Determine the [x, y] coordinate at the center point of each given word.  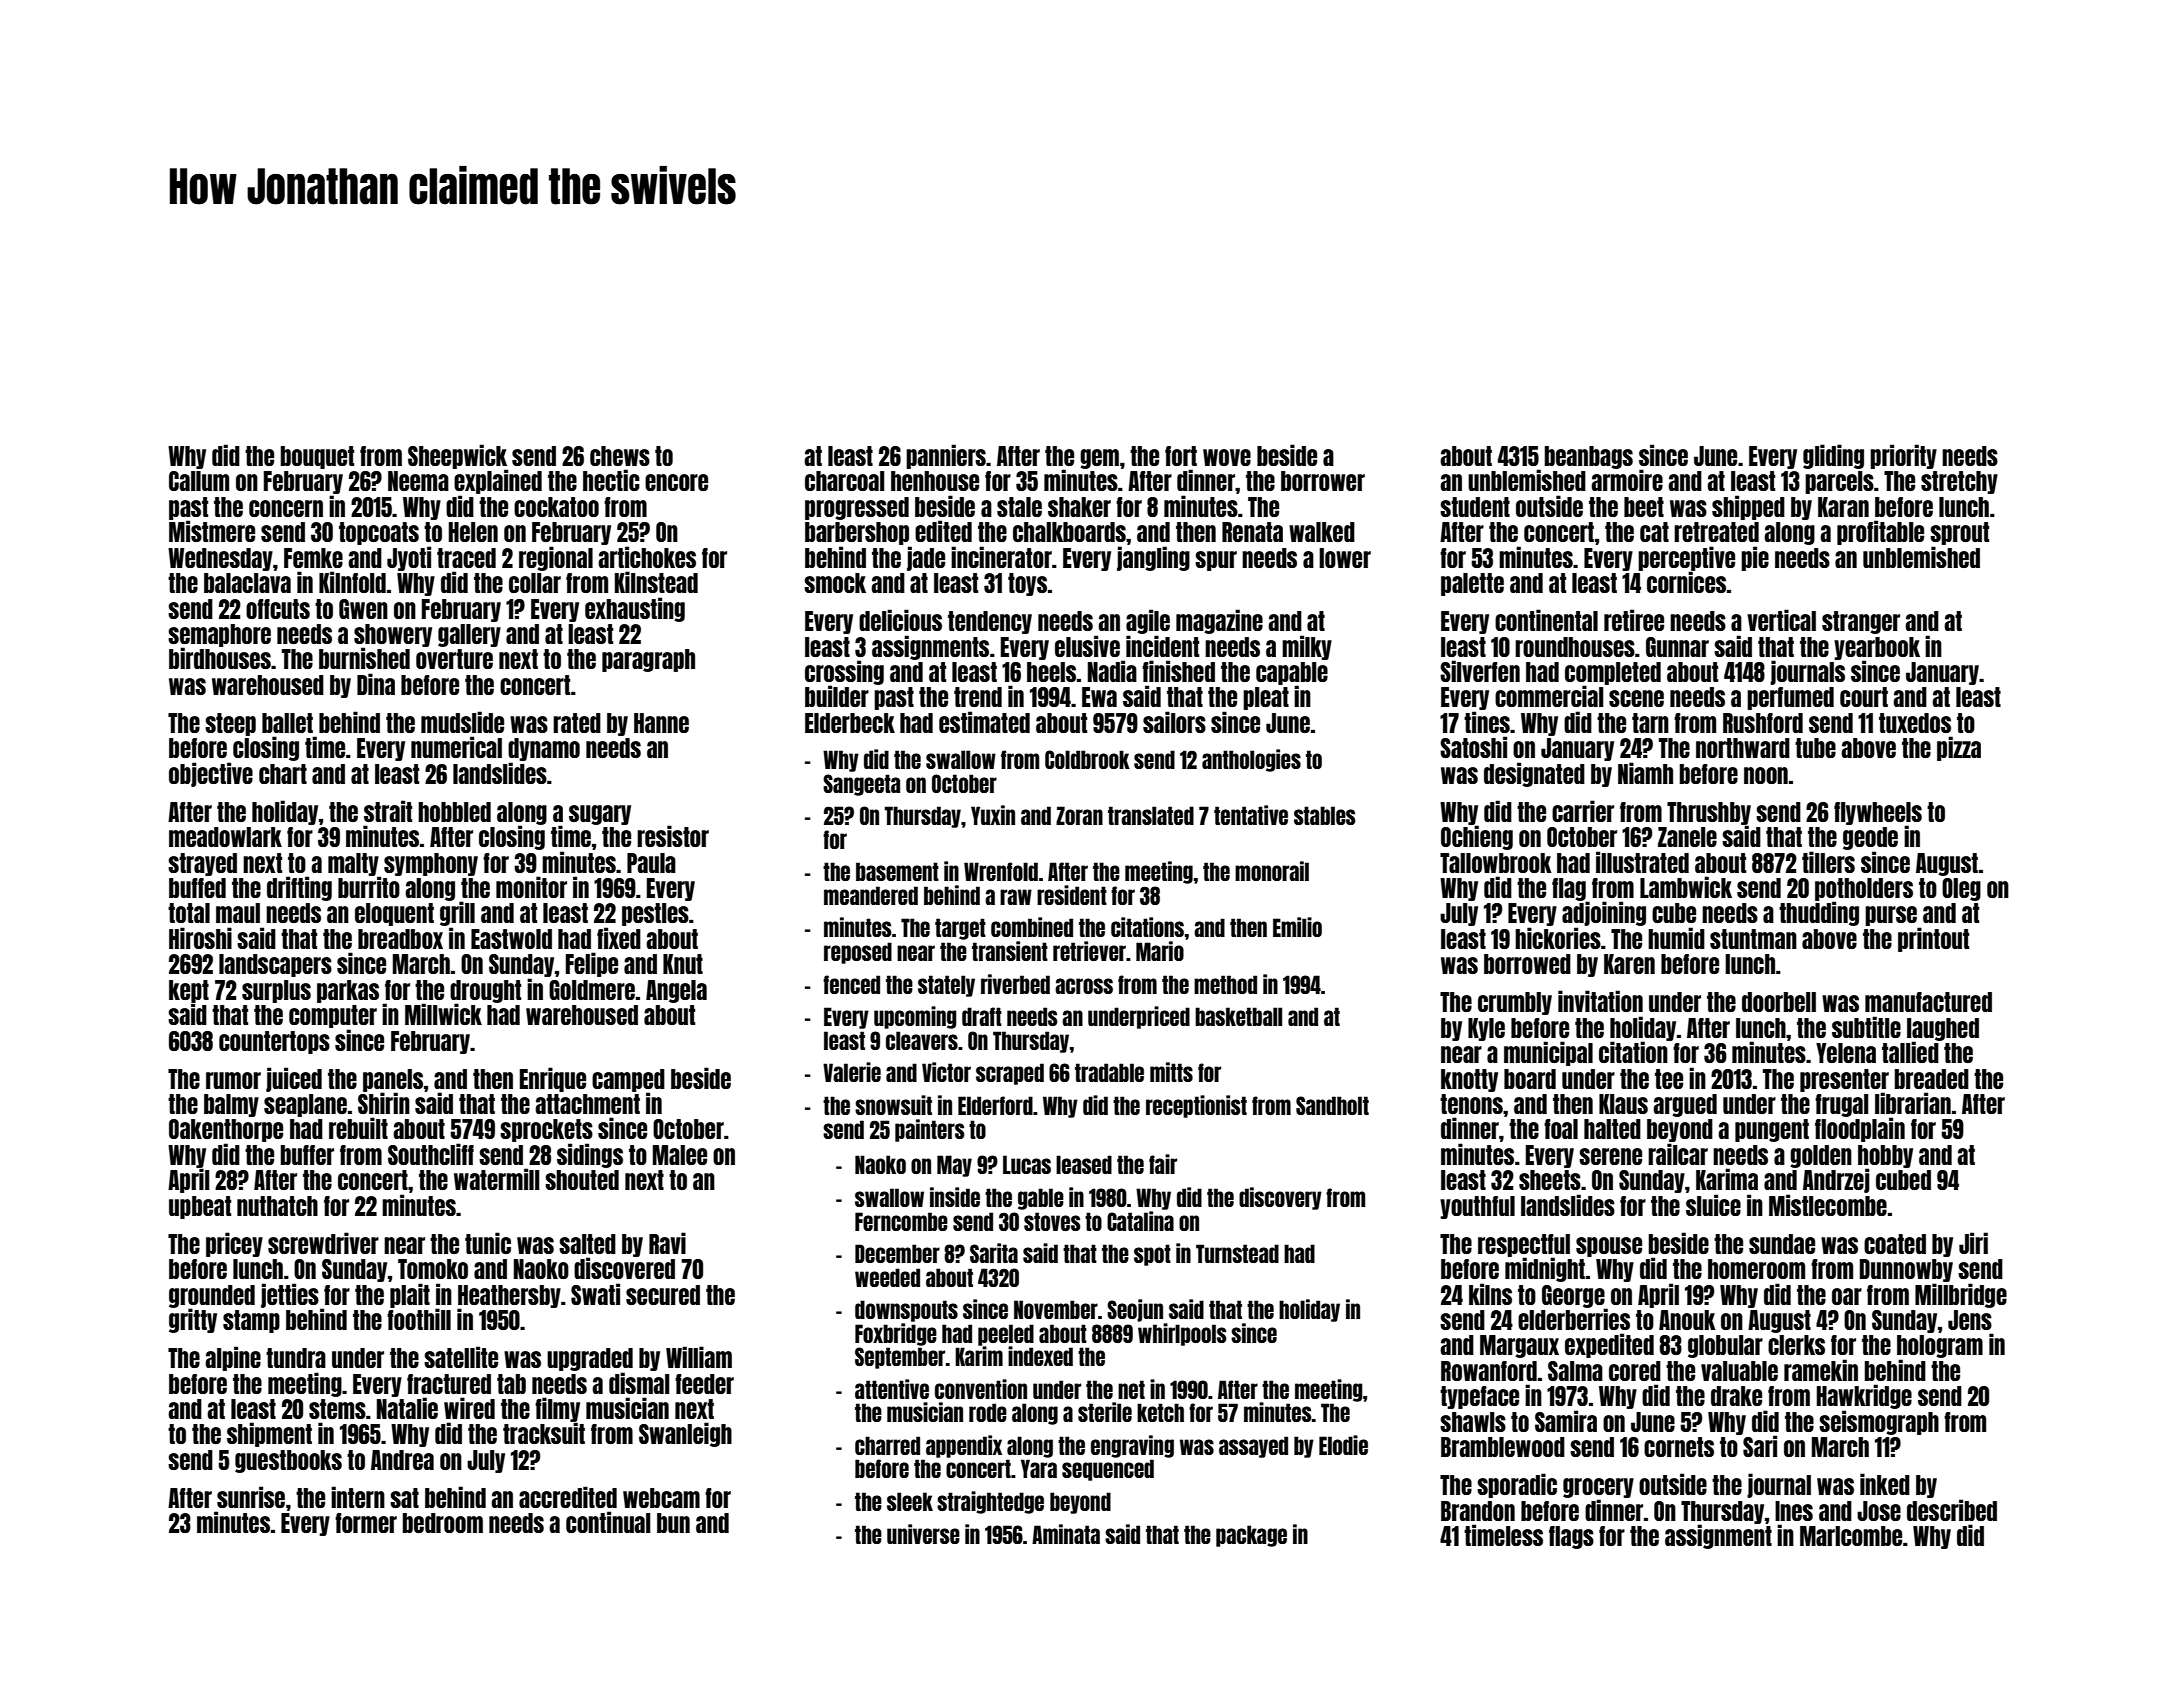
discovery [1280, 1198]
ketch [1160, 1412]
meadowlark [225, 837]
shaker [1079, 507]
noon [1766, 775]
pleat [1266, 698]
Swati [595, 1294]
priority [1903, 456]
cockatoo [556, 507]
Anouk [1687, 1320]
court [1864, 697]
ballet [287, 723]
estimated [984, 722]
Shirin [384, 1103]
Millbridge [1961, 1295]
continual [608, 1522]
